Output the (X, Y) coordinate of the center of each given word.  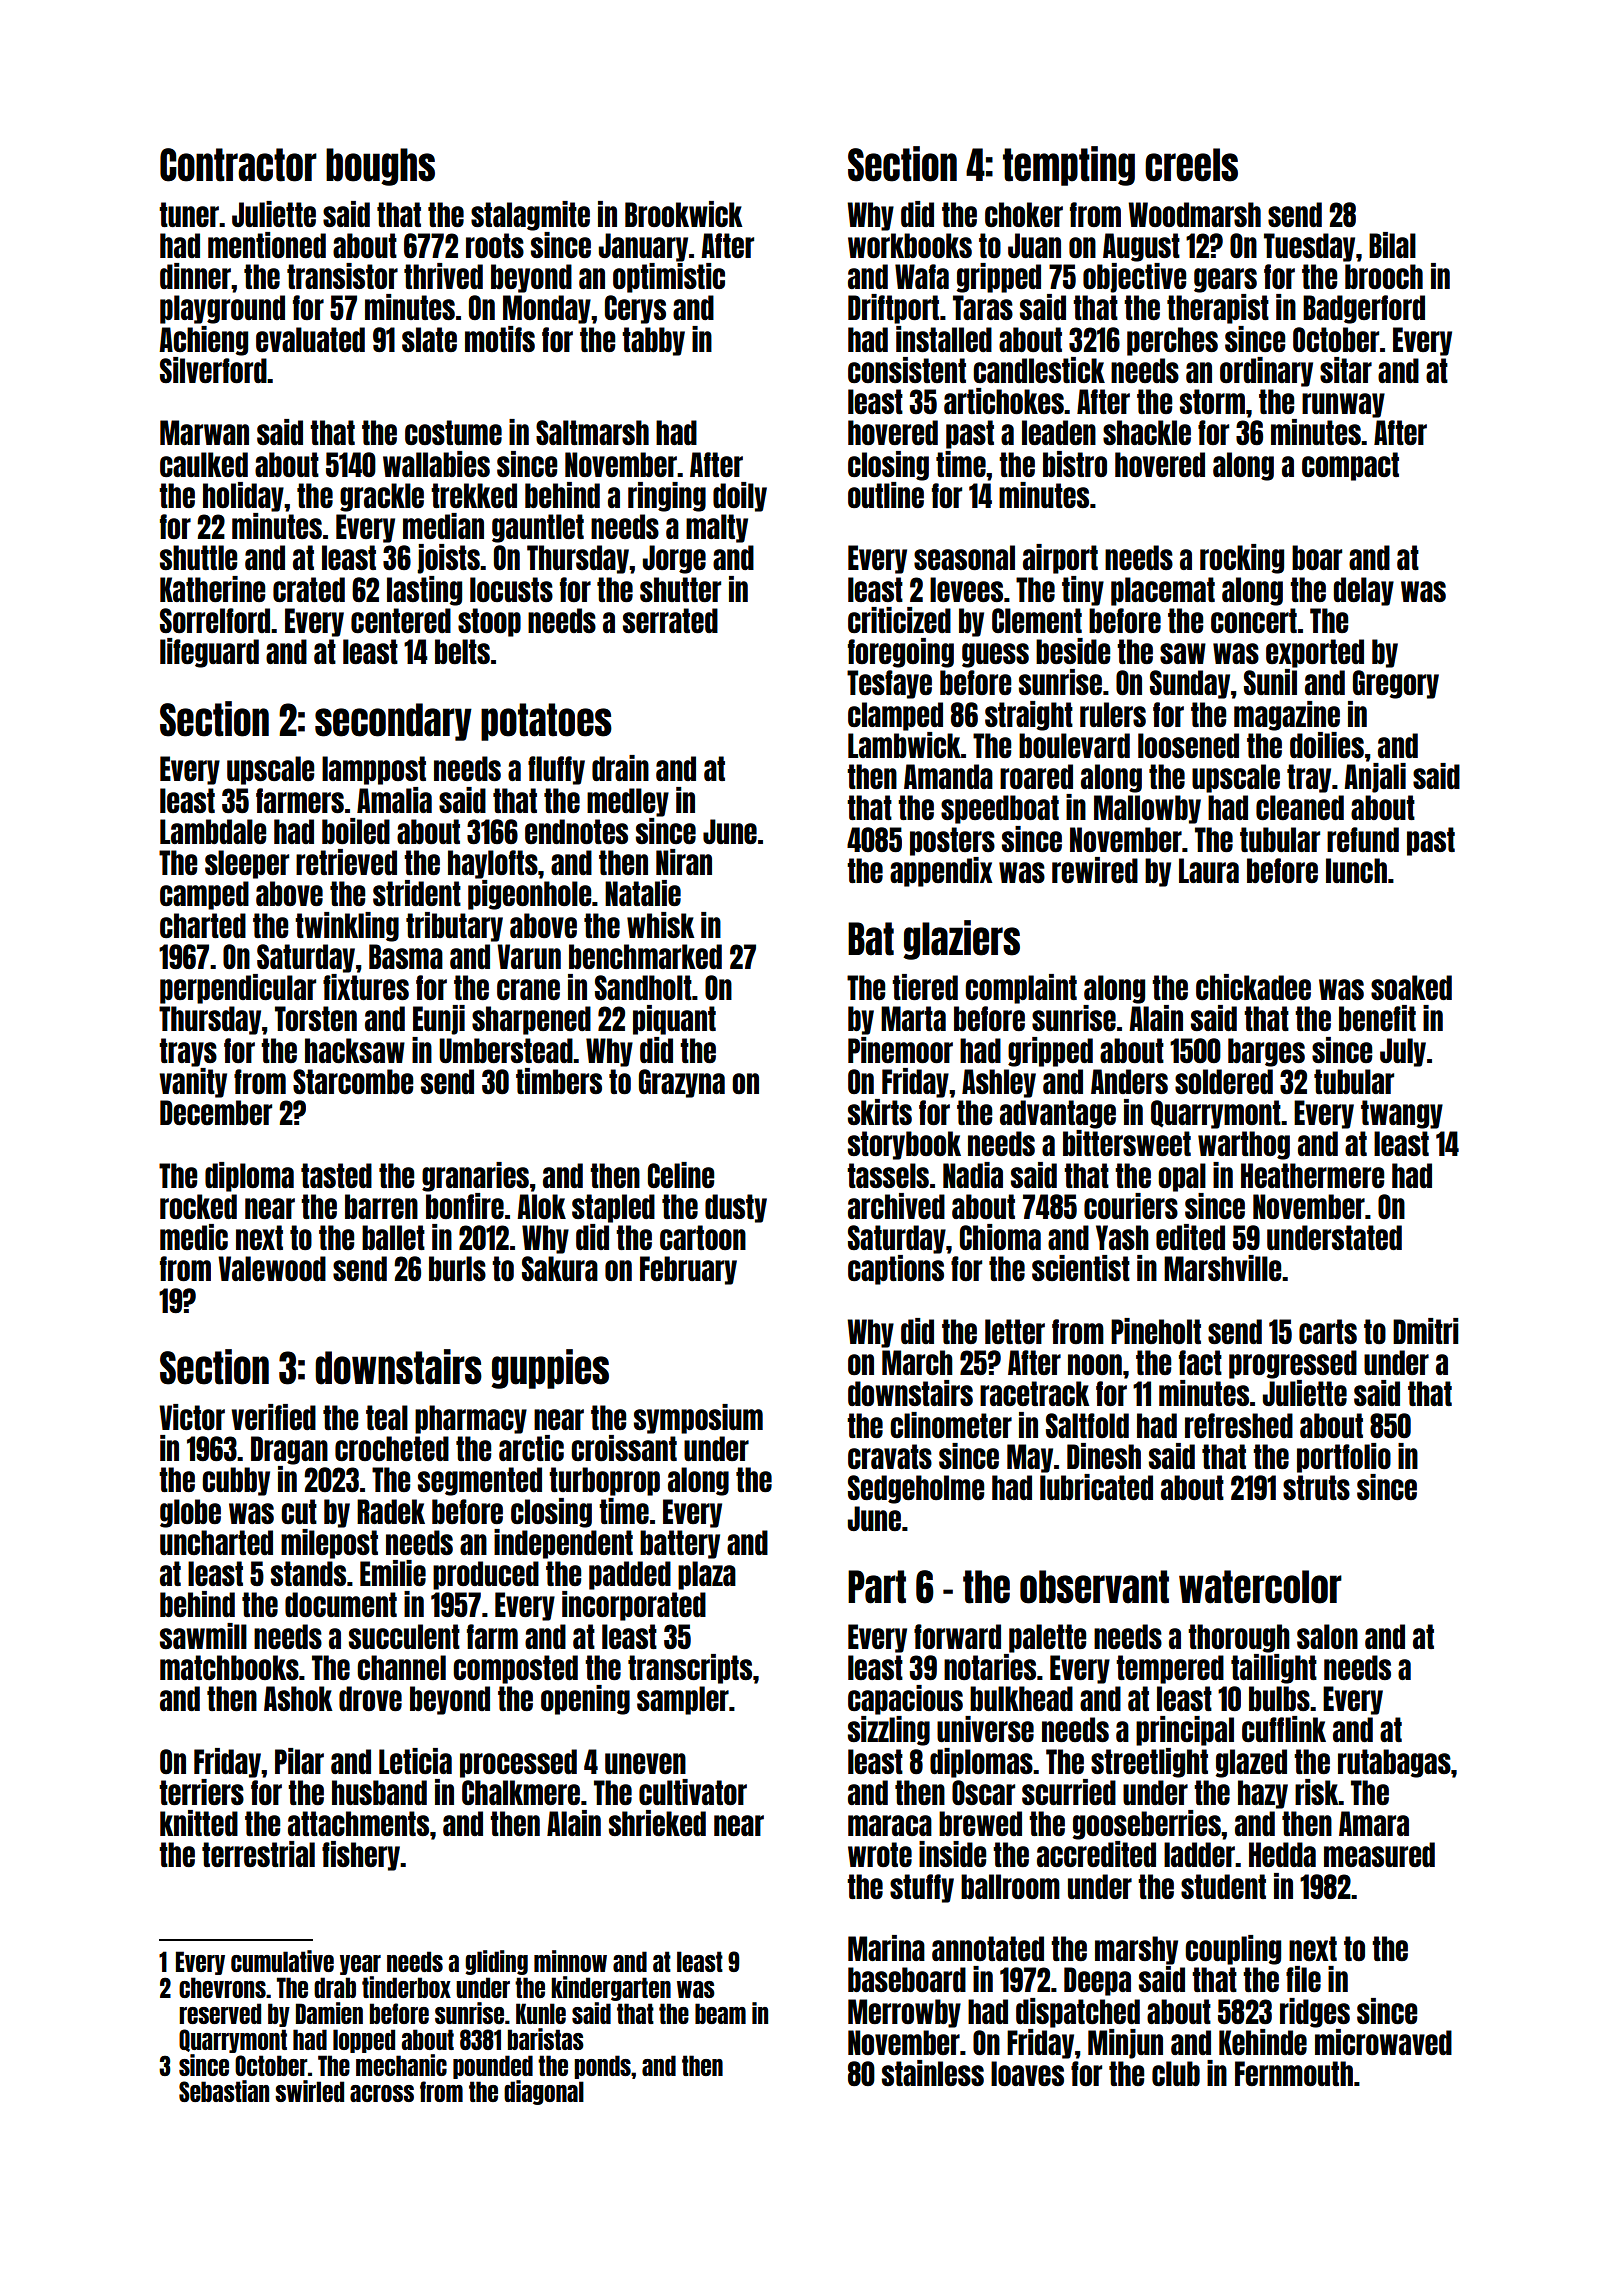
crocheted (392, 1448)
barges (1266, 1052)
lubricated (1096, 1487)
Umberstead (506, 1050)
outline (886, 495)
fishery (361, 1856)
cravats (890, 1456)
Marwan (204, 432)
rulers (1113, 714)
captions (896, 1270)
